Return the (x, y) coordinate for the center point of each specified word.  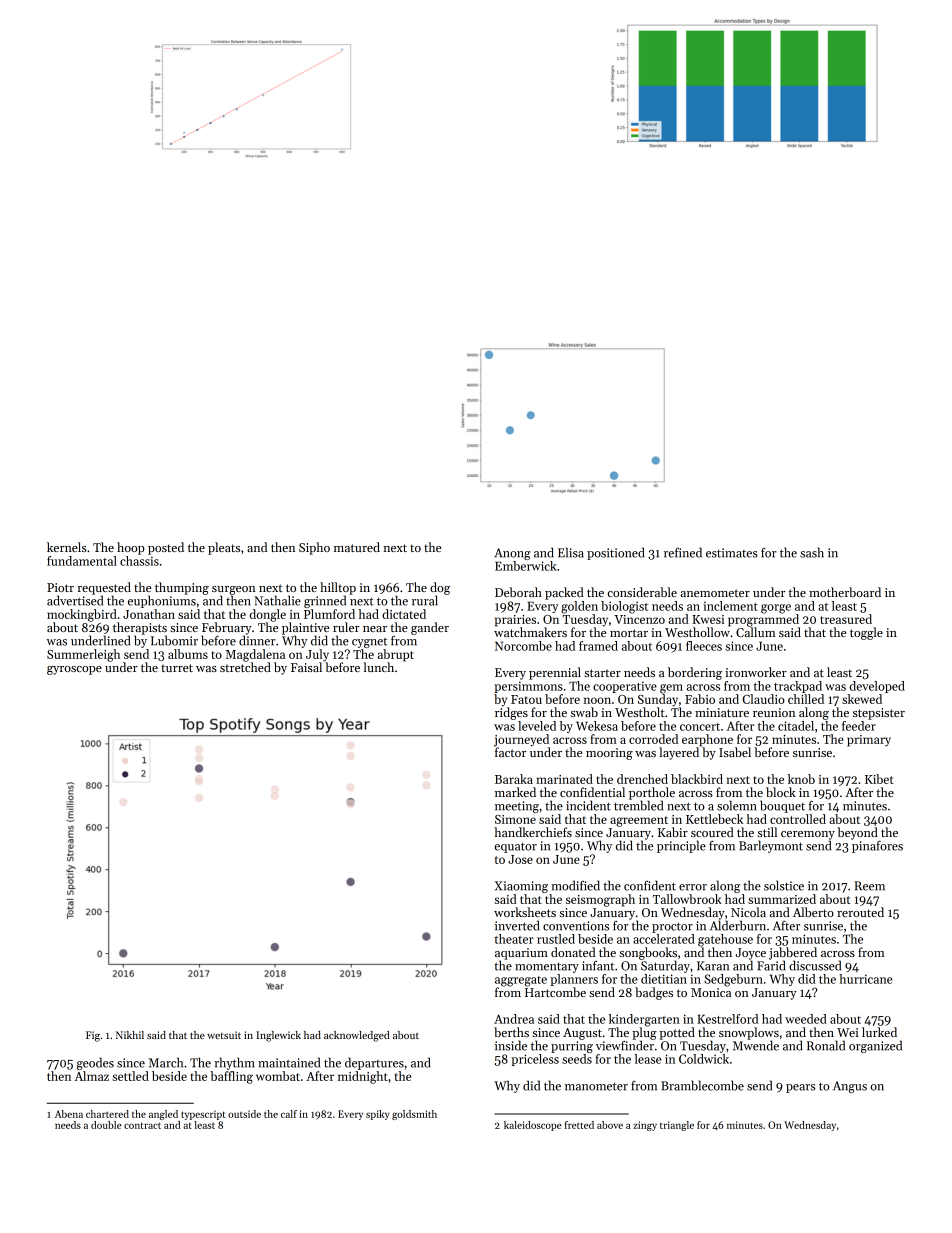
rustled (556, 939)
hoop (131, 548)
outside (244, 1114)
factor (510, 752)
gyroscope (74, 670)
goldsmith (414, 1115)
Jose (520, 859)
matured (357, 547)
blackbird (697, 779)
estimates (732, 553)
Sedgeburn (733, 980)
